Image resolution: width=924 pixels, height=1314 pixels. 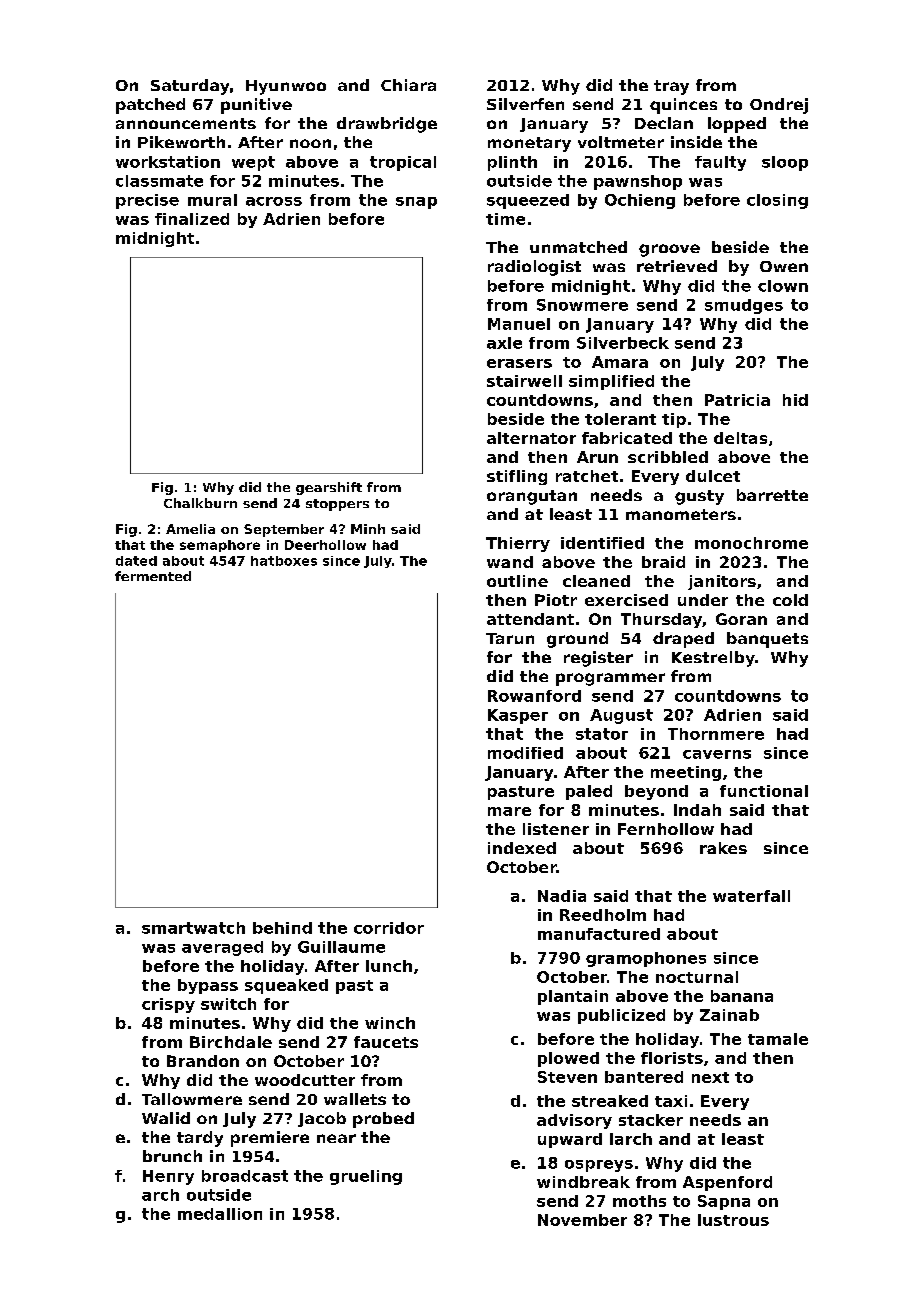 I want to click on alternator, so click(x=531, y=438).
